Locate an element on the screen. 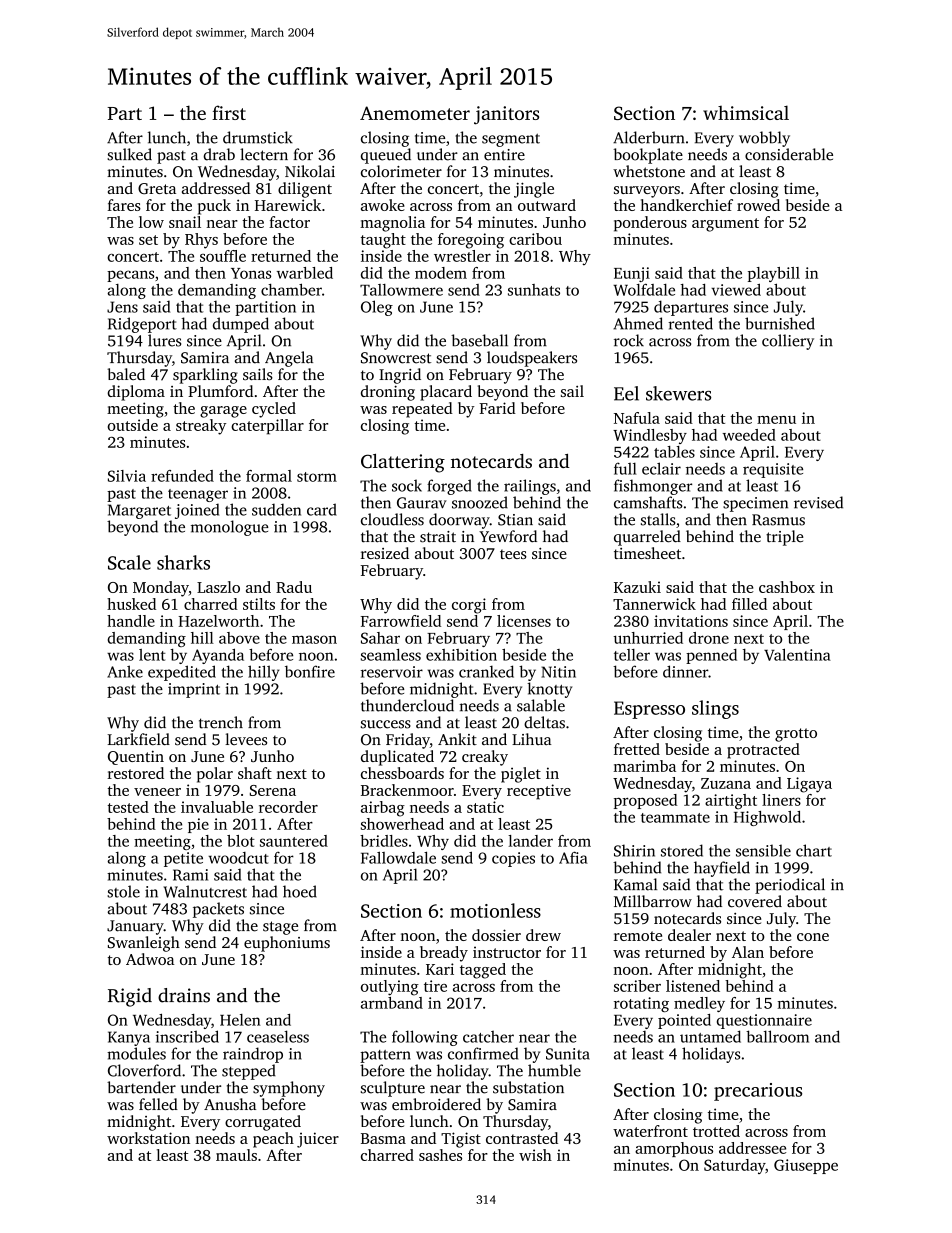 Image resolution: width=952 pixels, height=1233 pixels. rowed is located at coordinates (758, 205).
